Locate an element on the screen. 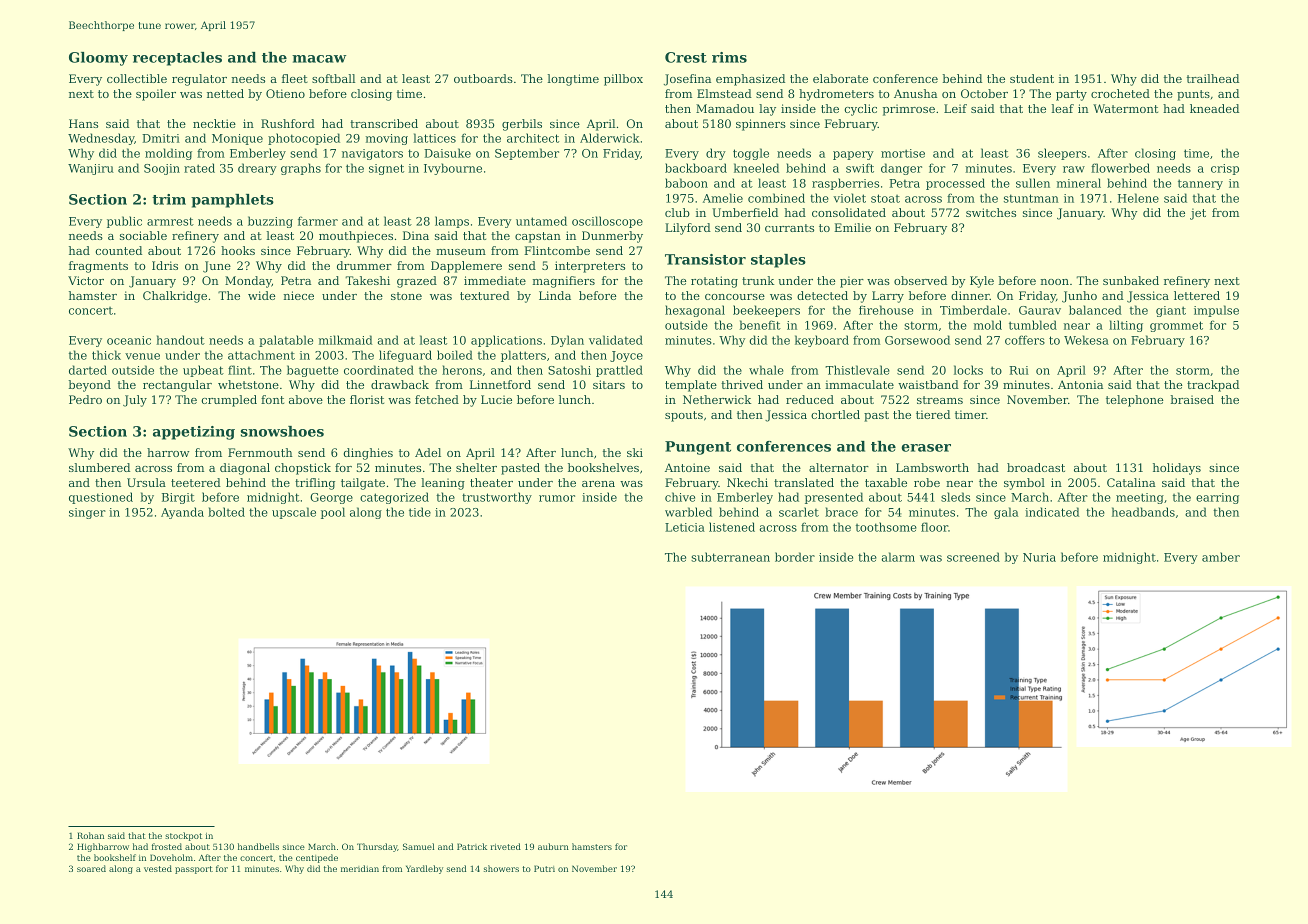 The width and height of the screenshot is (1308, 924). screened is located at coordinates (973, 557).
